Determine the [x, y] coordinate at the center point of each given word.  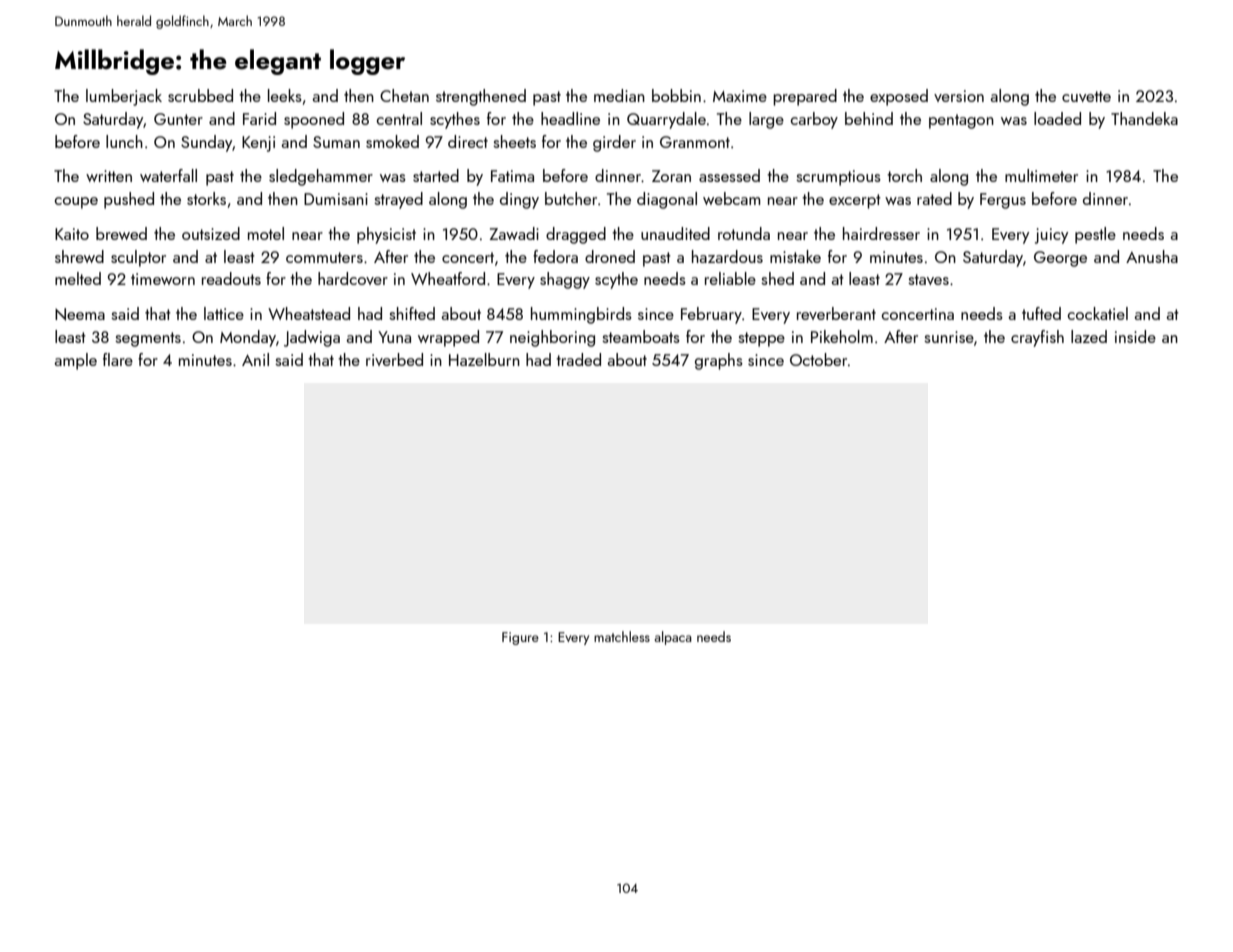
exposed [899, 97]
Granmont [695, 142]
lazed [1089, 336]
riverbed [394, 359]
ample [76, 361]
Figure [520, 638]
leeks [285, 95]
